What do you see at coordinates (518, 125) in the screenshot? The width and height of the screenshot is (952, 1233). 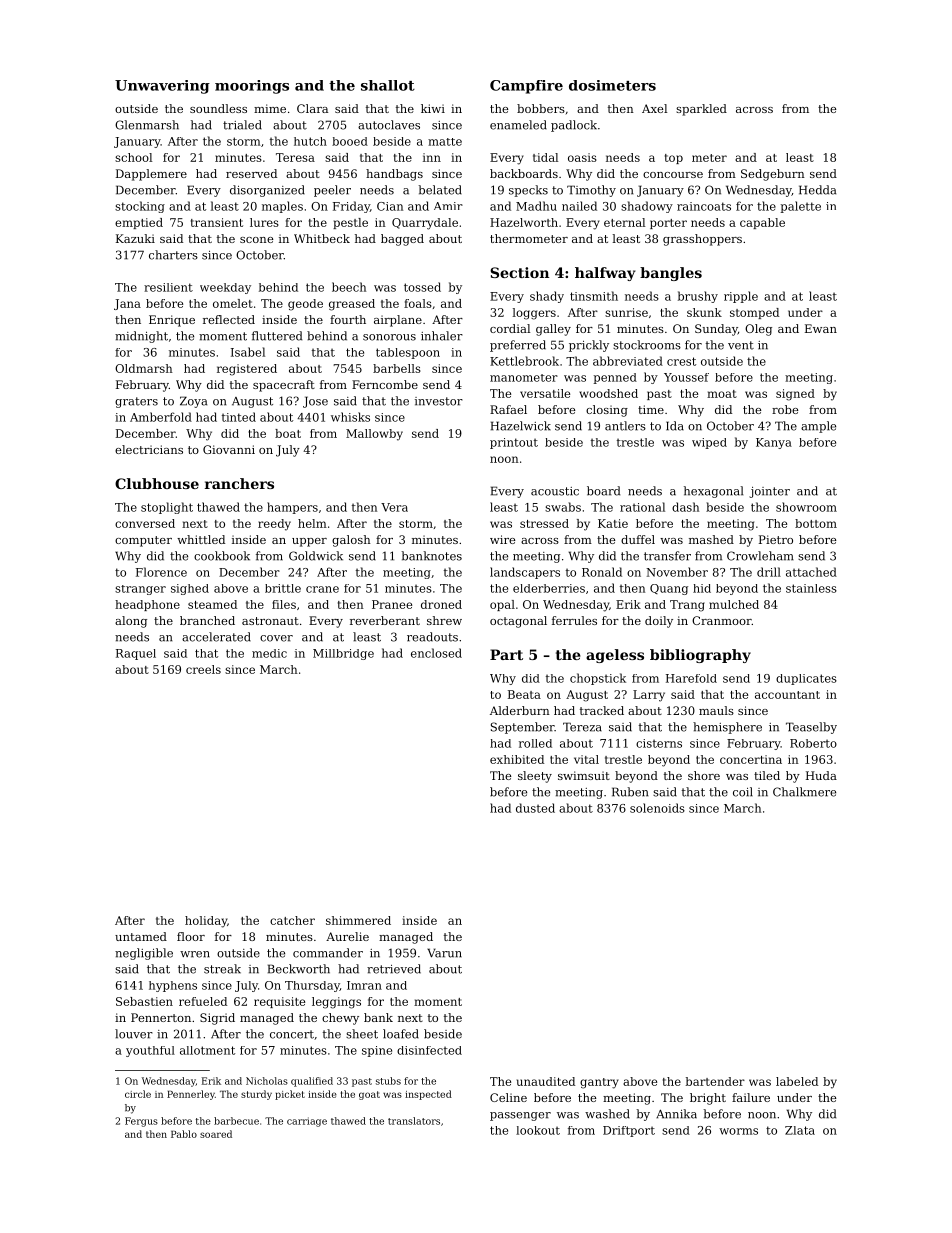 I see `enameled` at bounding box center [518, 125].
